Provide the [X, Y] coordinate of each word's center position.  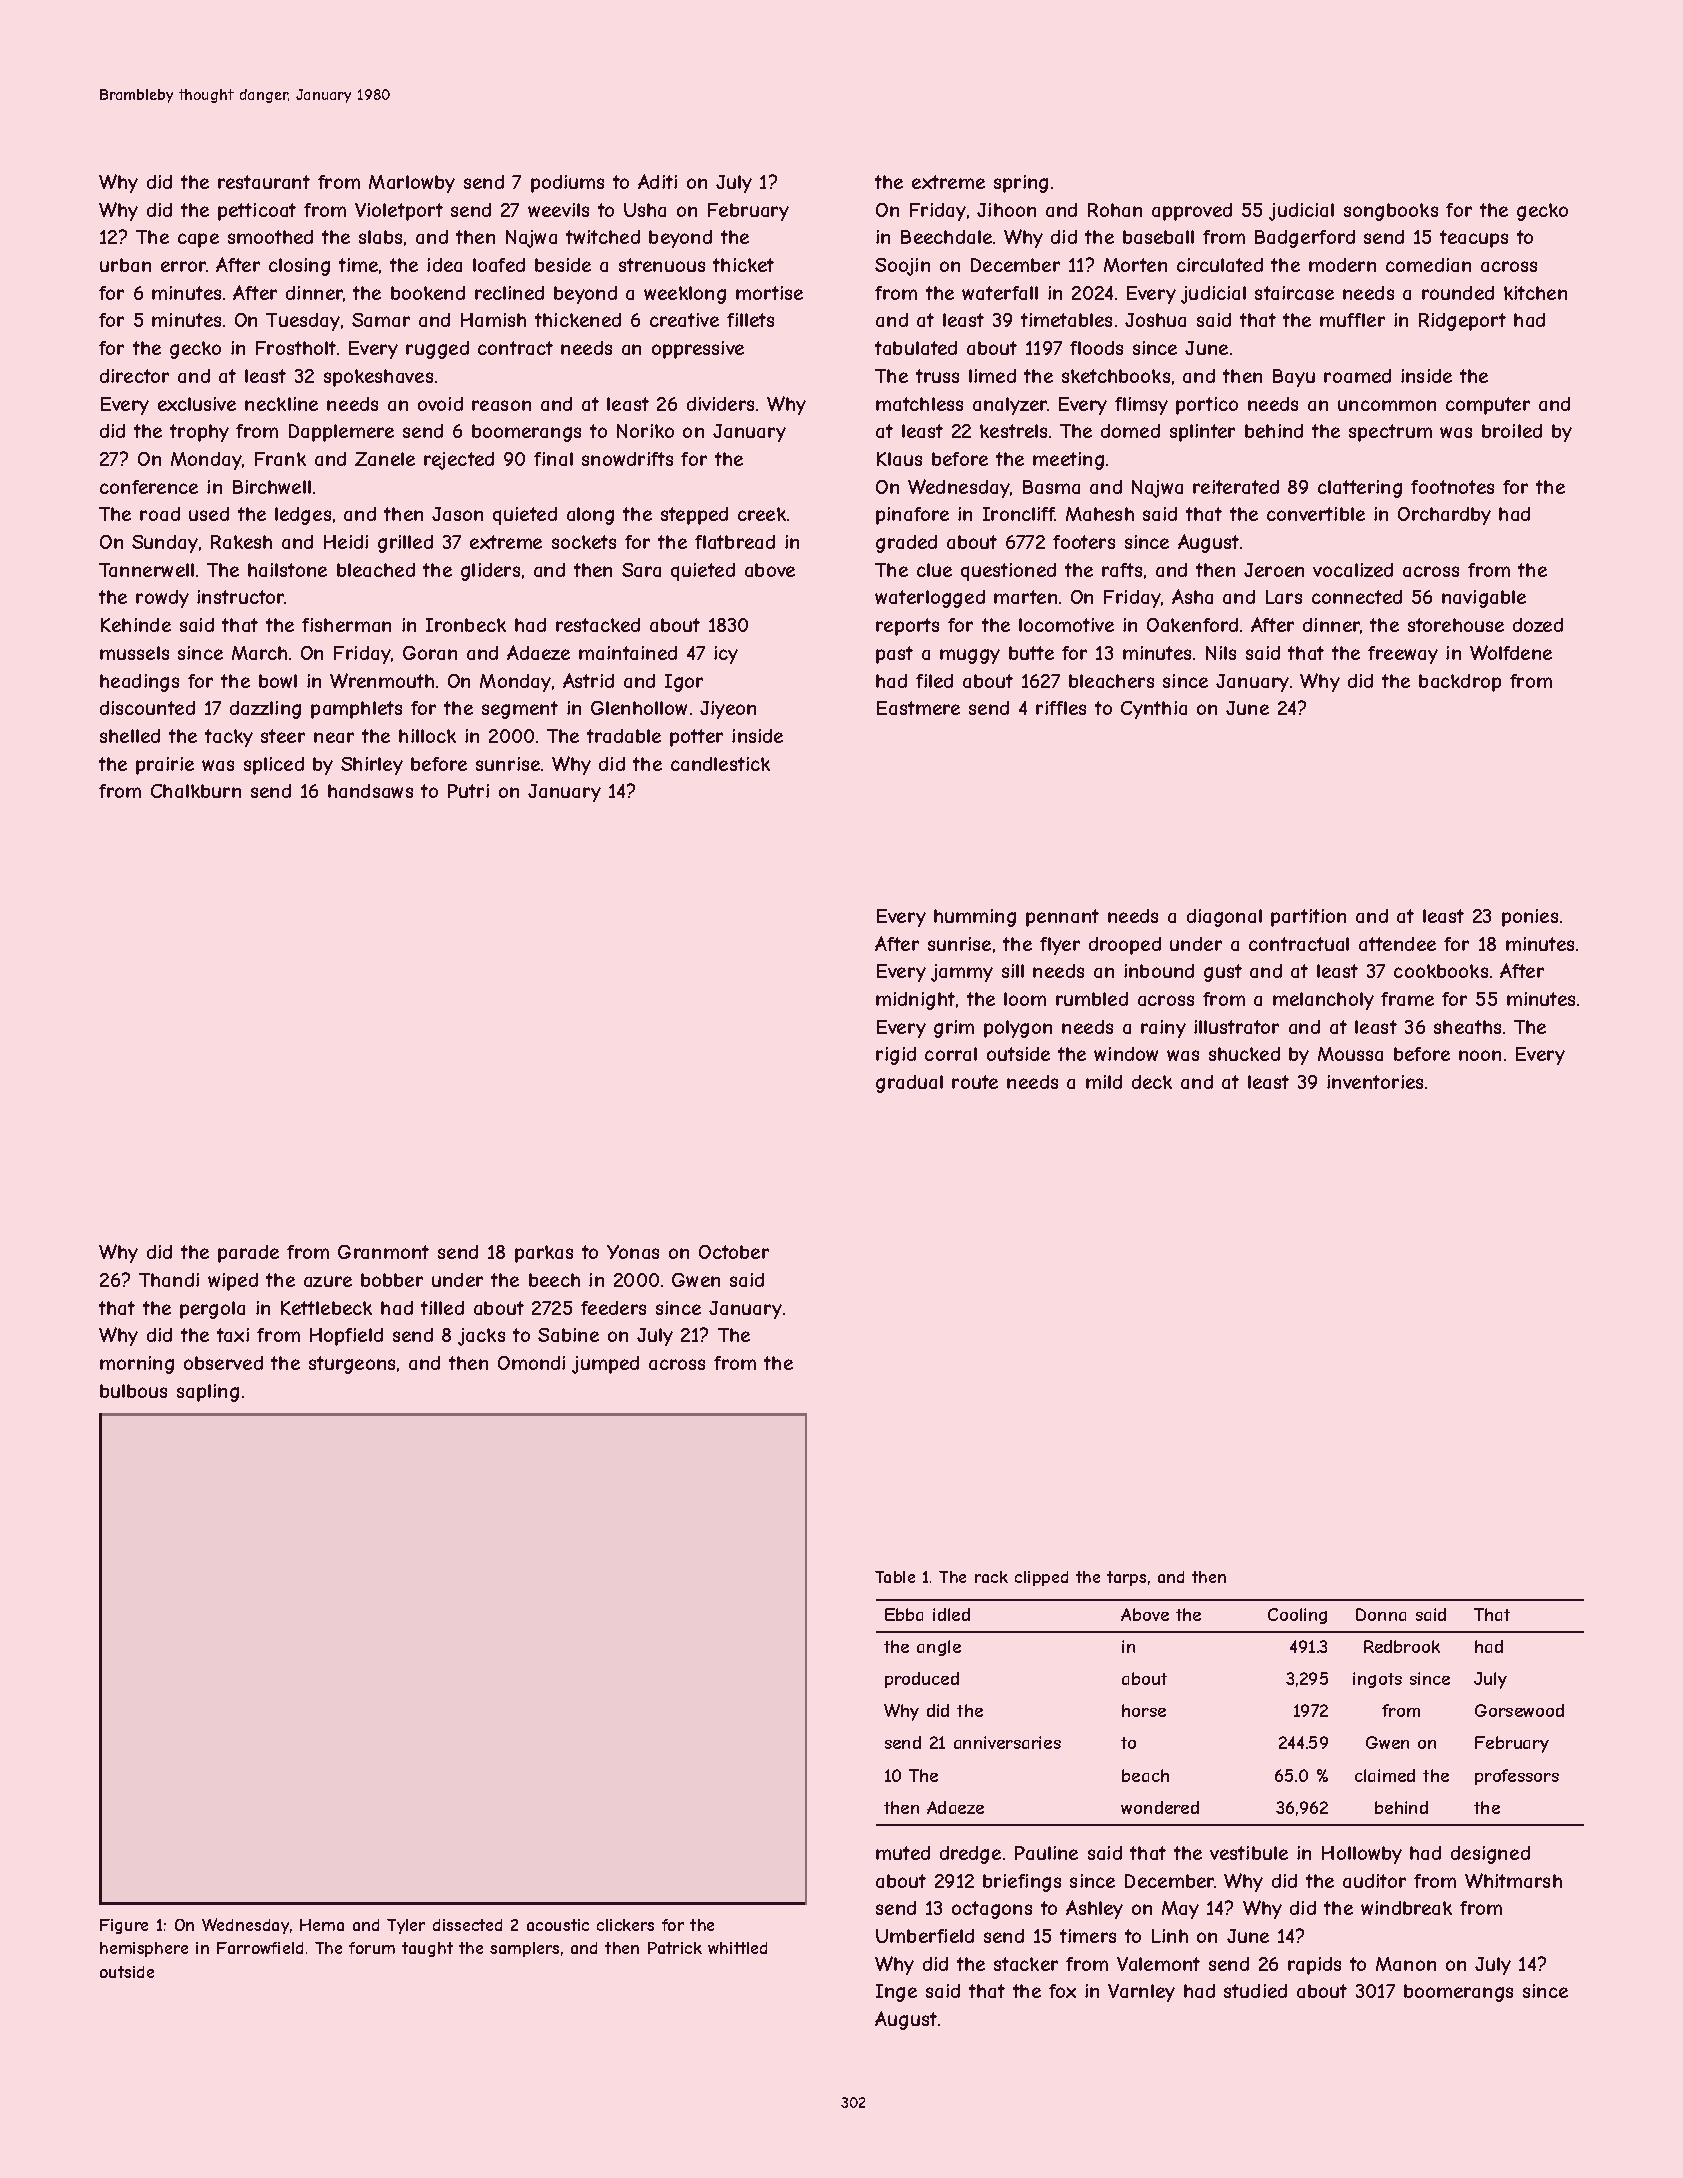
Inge [896, 1993]
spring [1021, 184]
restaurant [264, 182]
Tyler [406, 1926]
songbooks [1391, 212]
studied [1255, 1991]
